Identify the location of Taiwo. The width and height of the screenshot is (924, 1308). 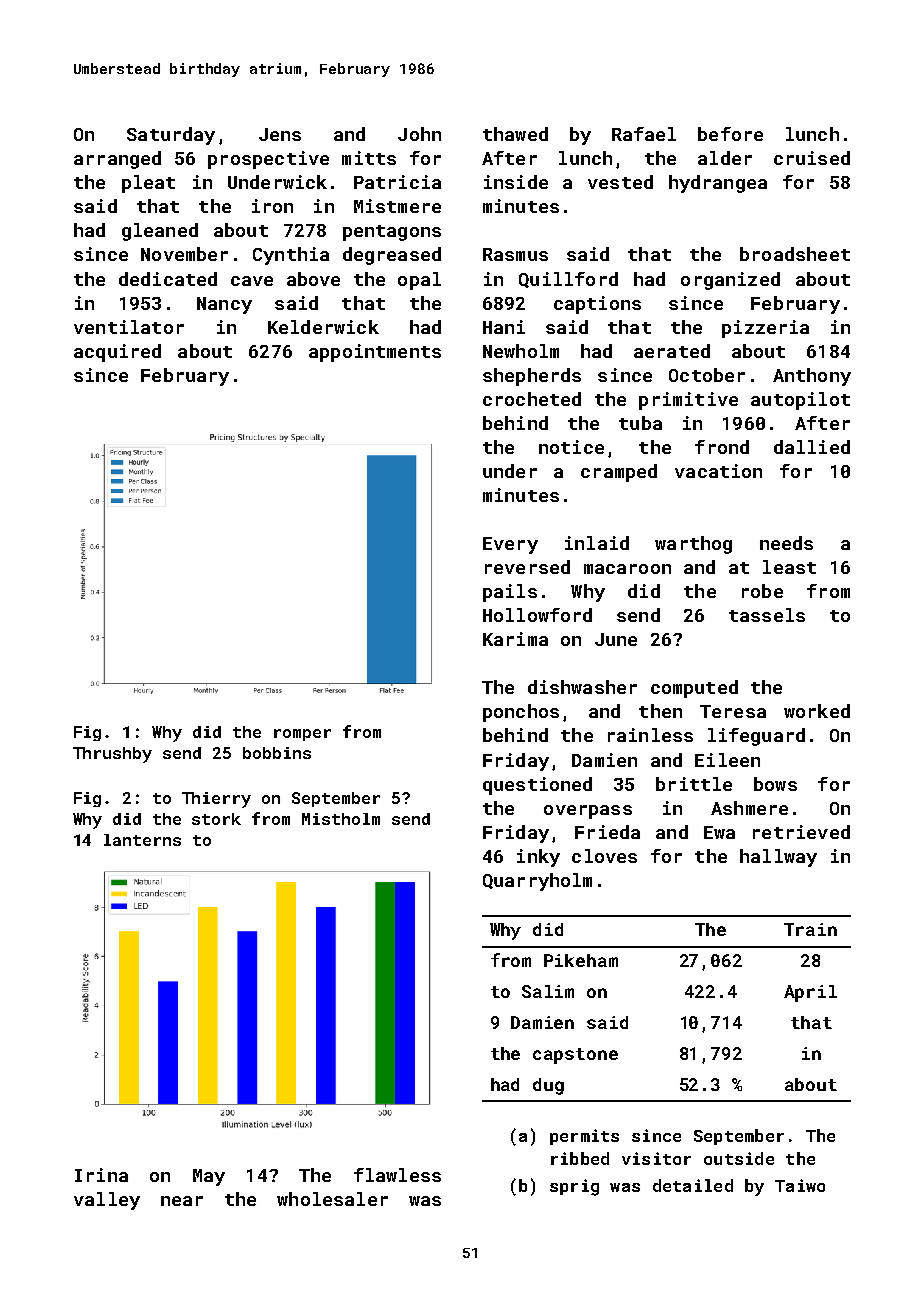
(800, 1185).
